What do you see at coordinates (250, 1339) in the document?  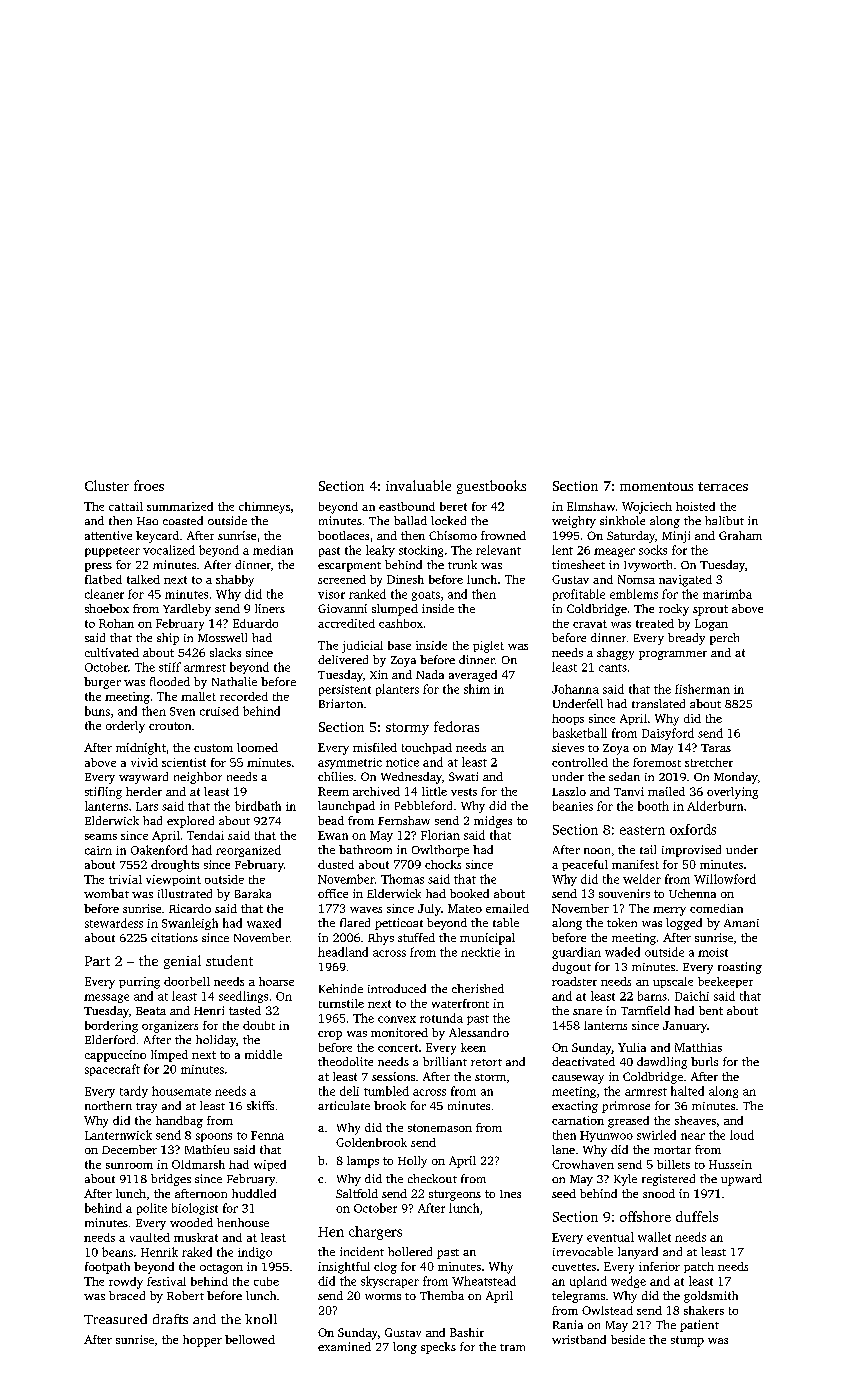 I see `bellowed` at bounding box center [250, 1339].
